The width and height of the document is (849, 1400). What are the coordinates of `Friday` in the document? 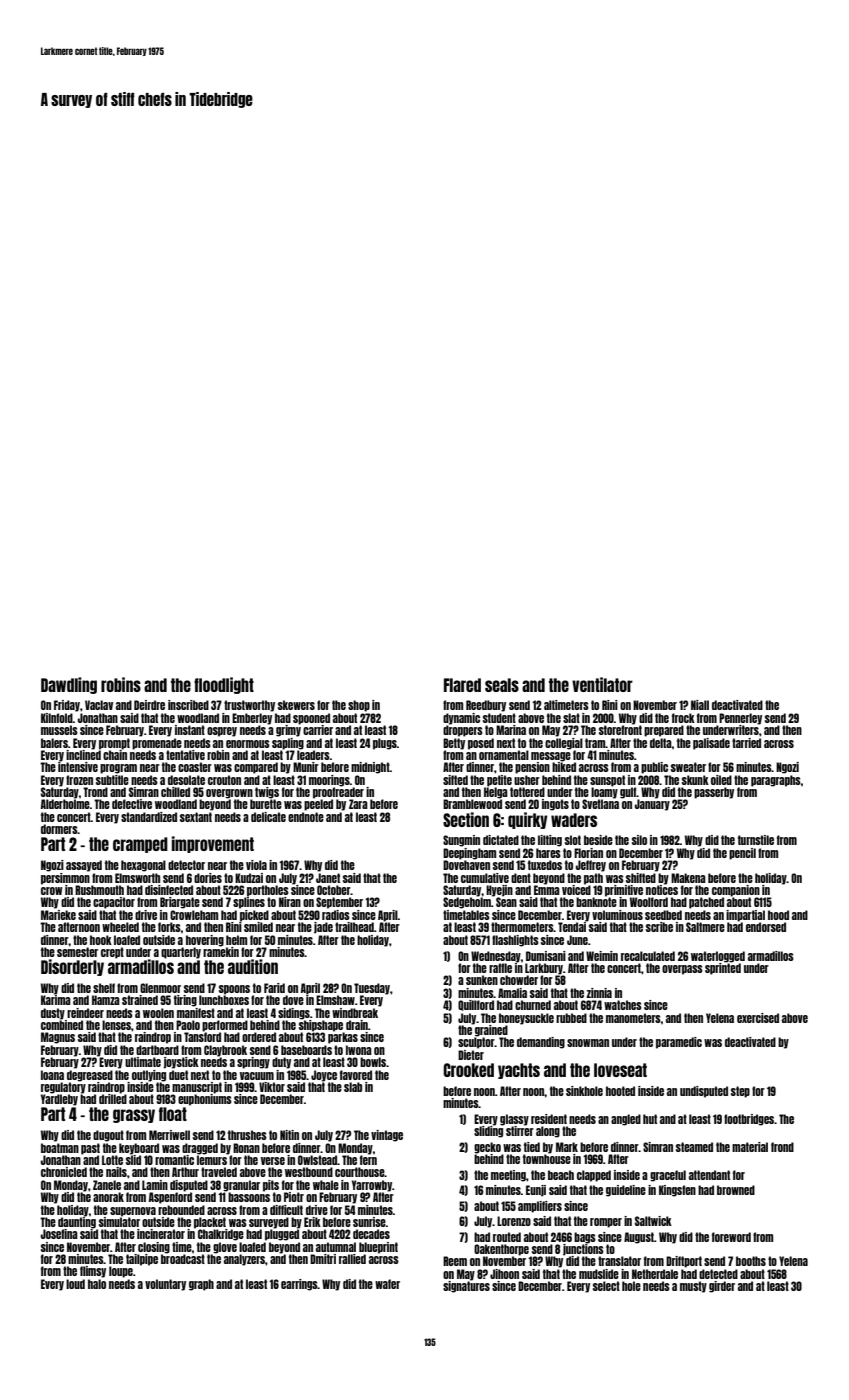 It's located at (67, 706).
